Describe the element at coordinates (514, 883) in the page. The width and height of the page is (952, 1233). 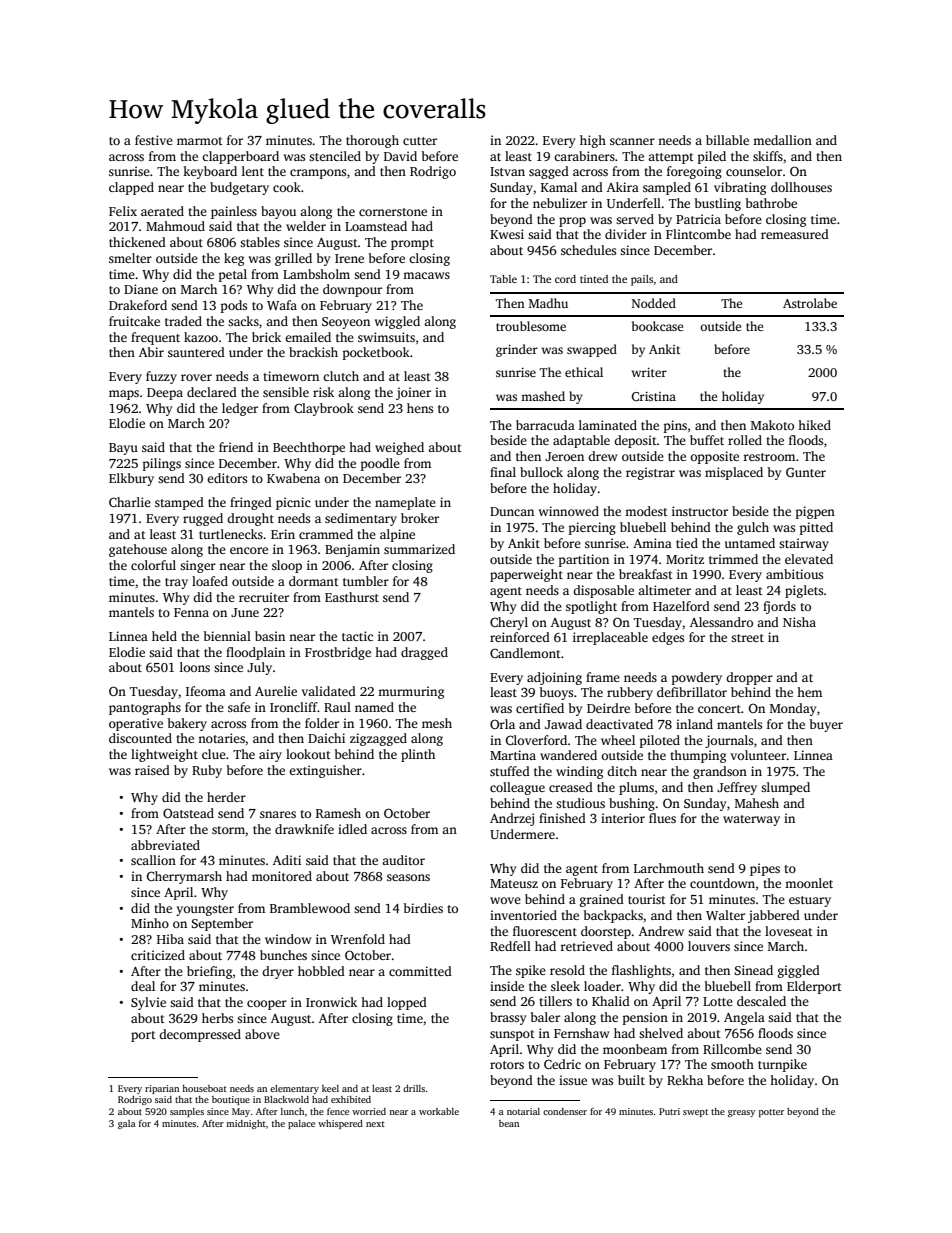
I see `Mateusz` at that location.
